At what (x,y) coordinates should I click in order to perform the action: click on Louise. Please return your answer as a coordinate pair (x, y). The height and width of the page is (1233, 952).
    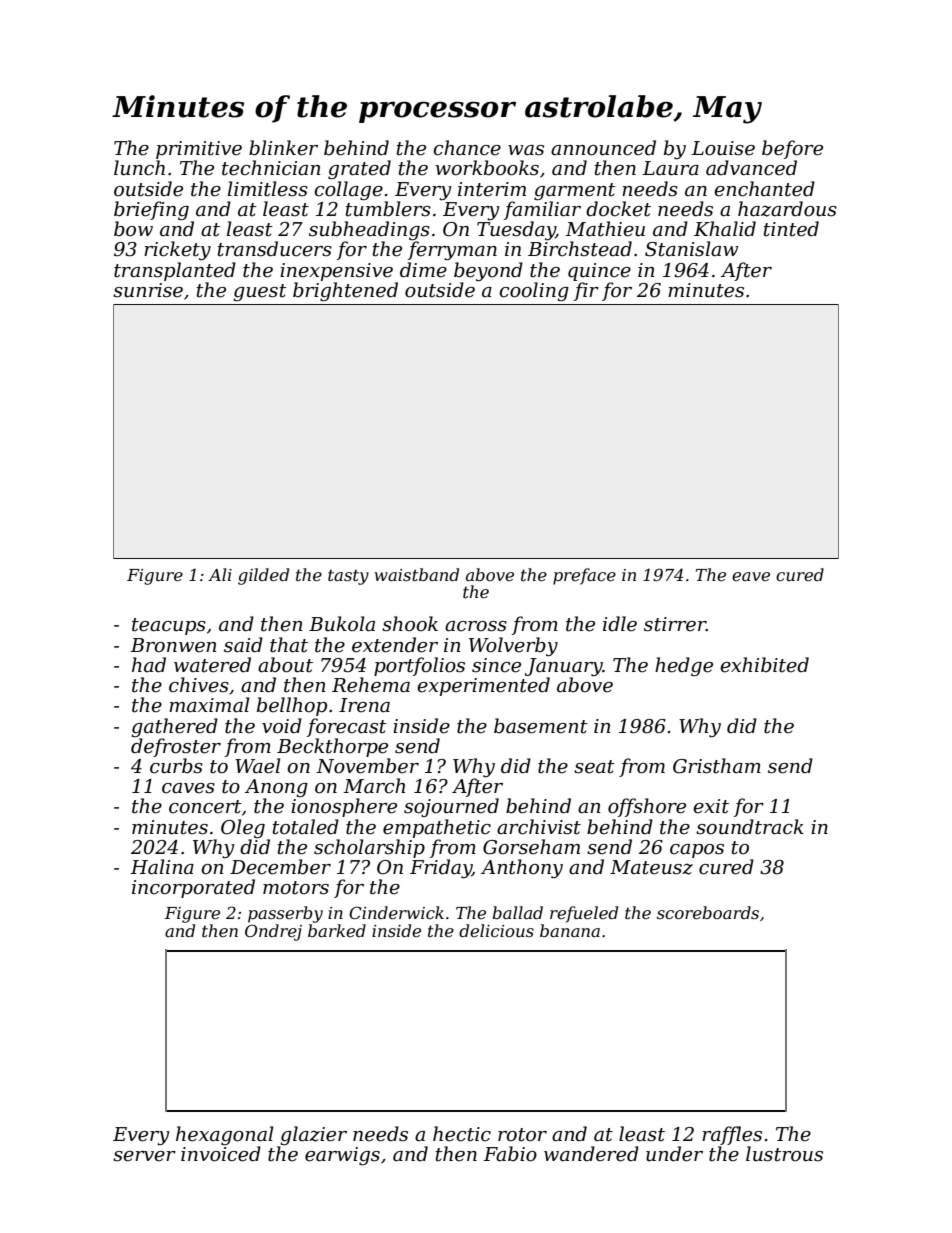
    Looking at the image, I should click on (723, 148).
